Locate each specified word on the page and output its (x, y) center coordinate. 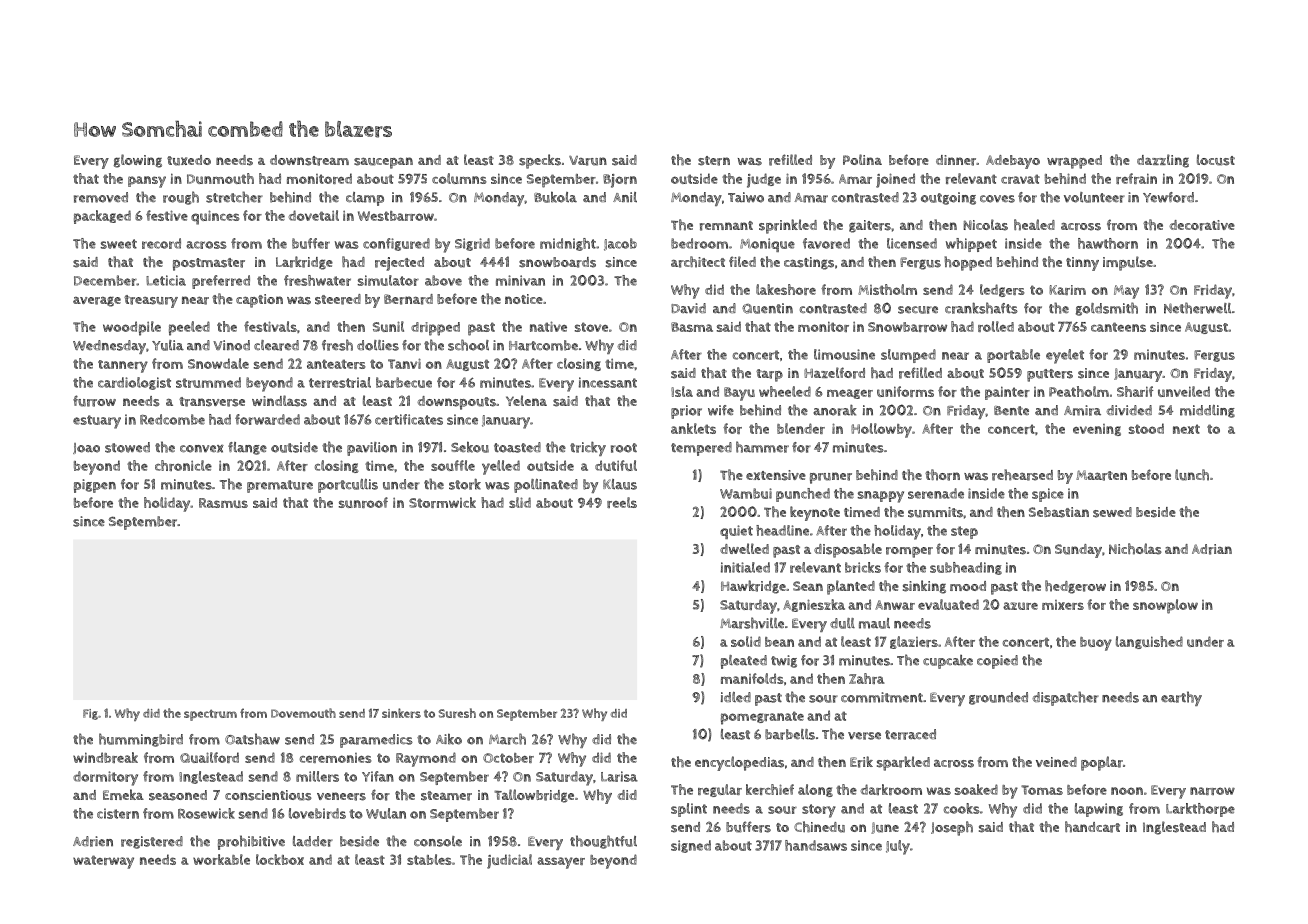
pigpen (95, 486)
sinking (924, 587)
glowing (137, 161)
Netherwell (1197, 308)
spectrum (210, 715)
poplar (1102, 763)
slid (520, 502)
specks (540, 161)
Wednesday (109, 347)
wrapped (1074, 162)
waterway (103, 862)
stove (591, 327)
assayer (561, 863)
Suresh (457, 713)
